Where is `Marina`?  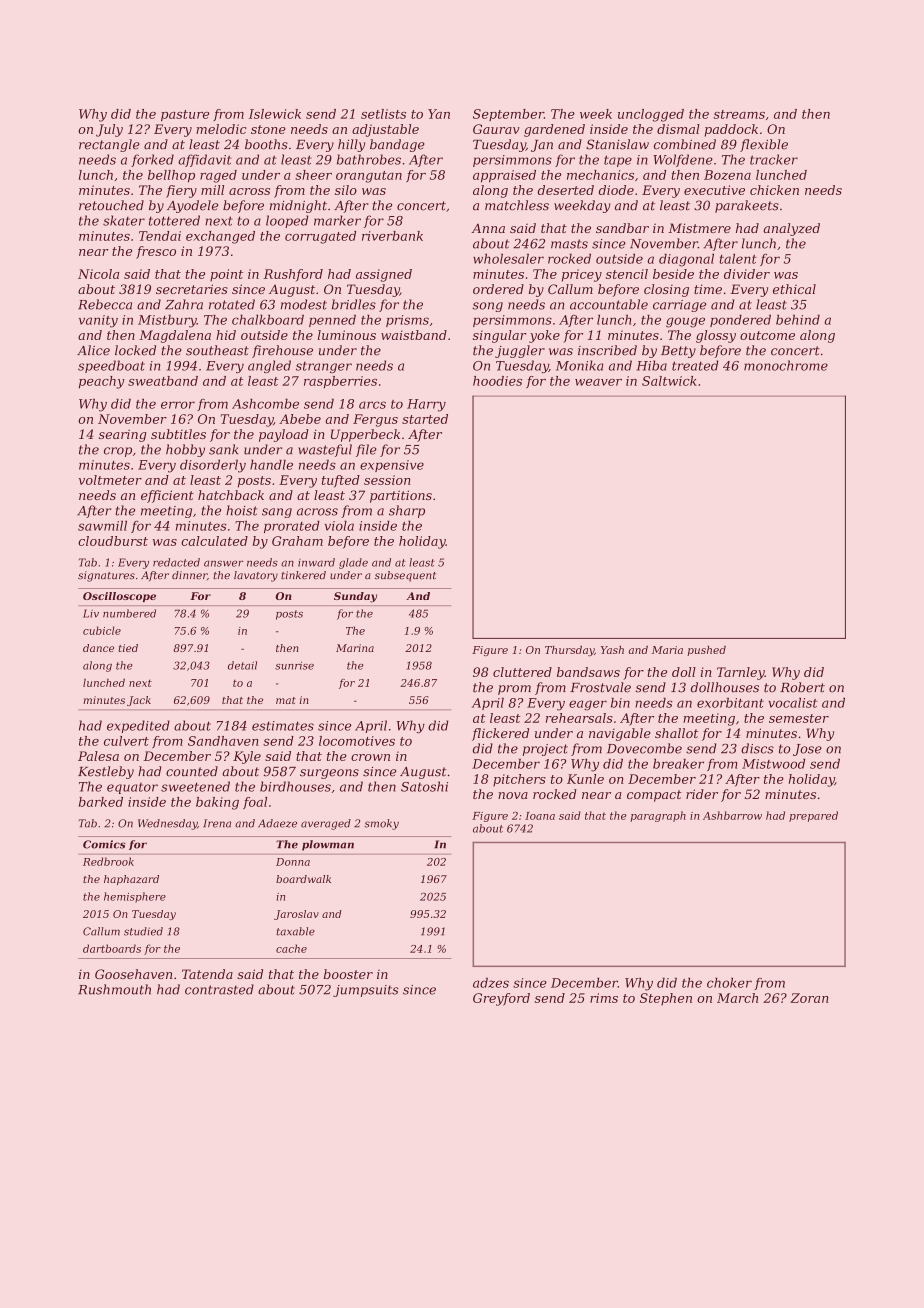
Marina is located at coordinates (355, 648).
